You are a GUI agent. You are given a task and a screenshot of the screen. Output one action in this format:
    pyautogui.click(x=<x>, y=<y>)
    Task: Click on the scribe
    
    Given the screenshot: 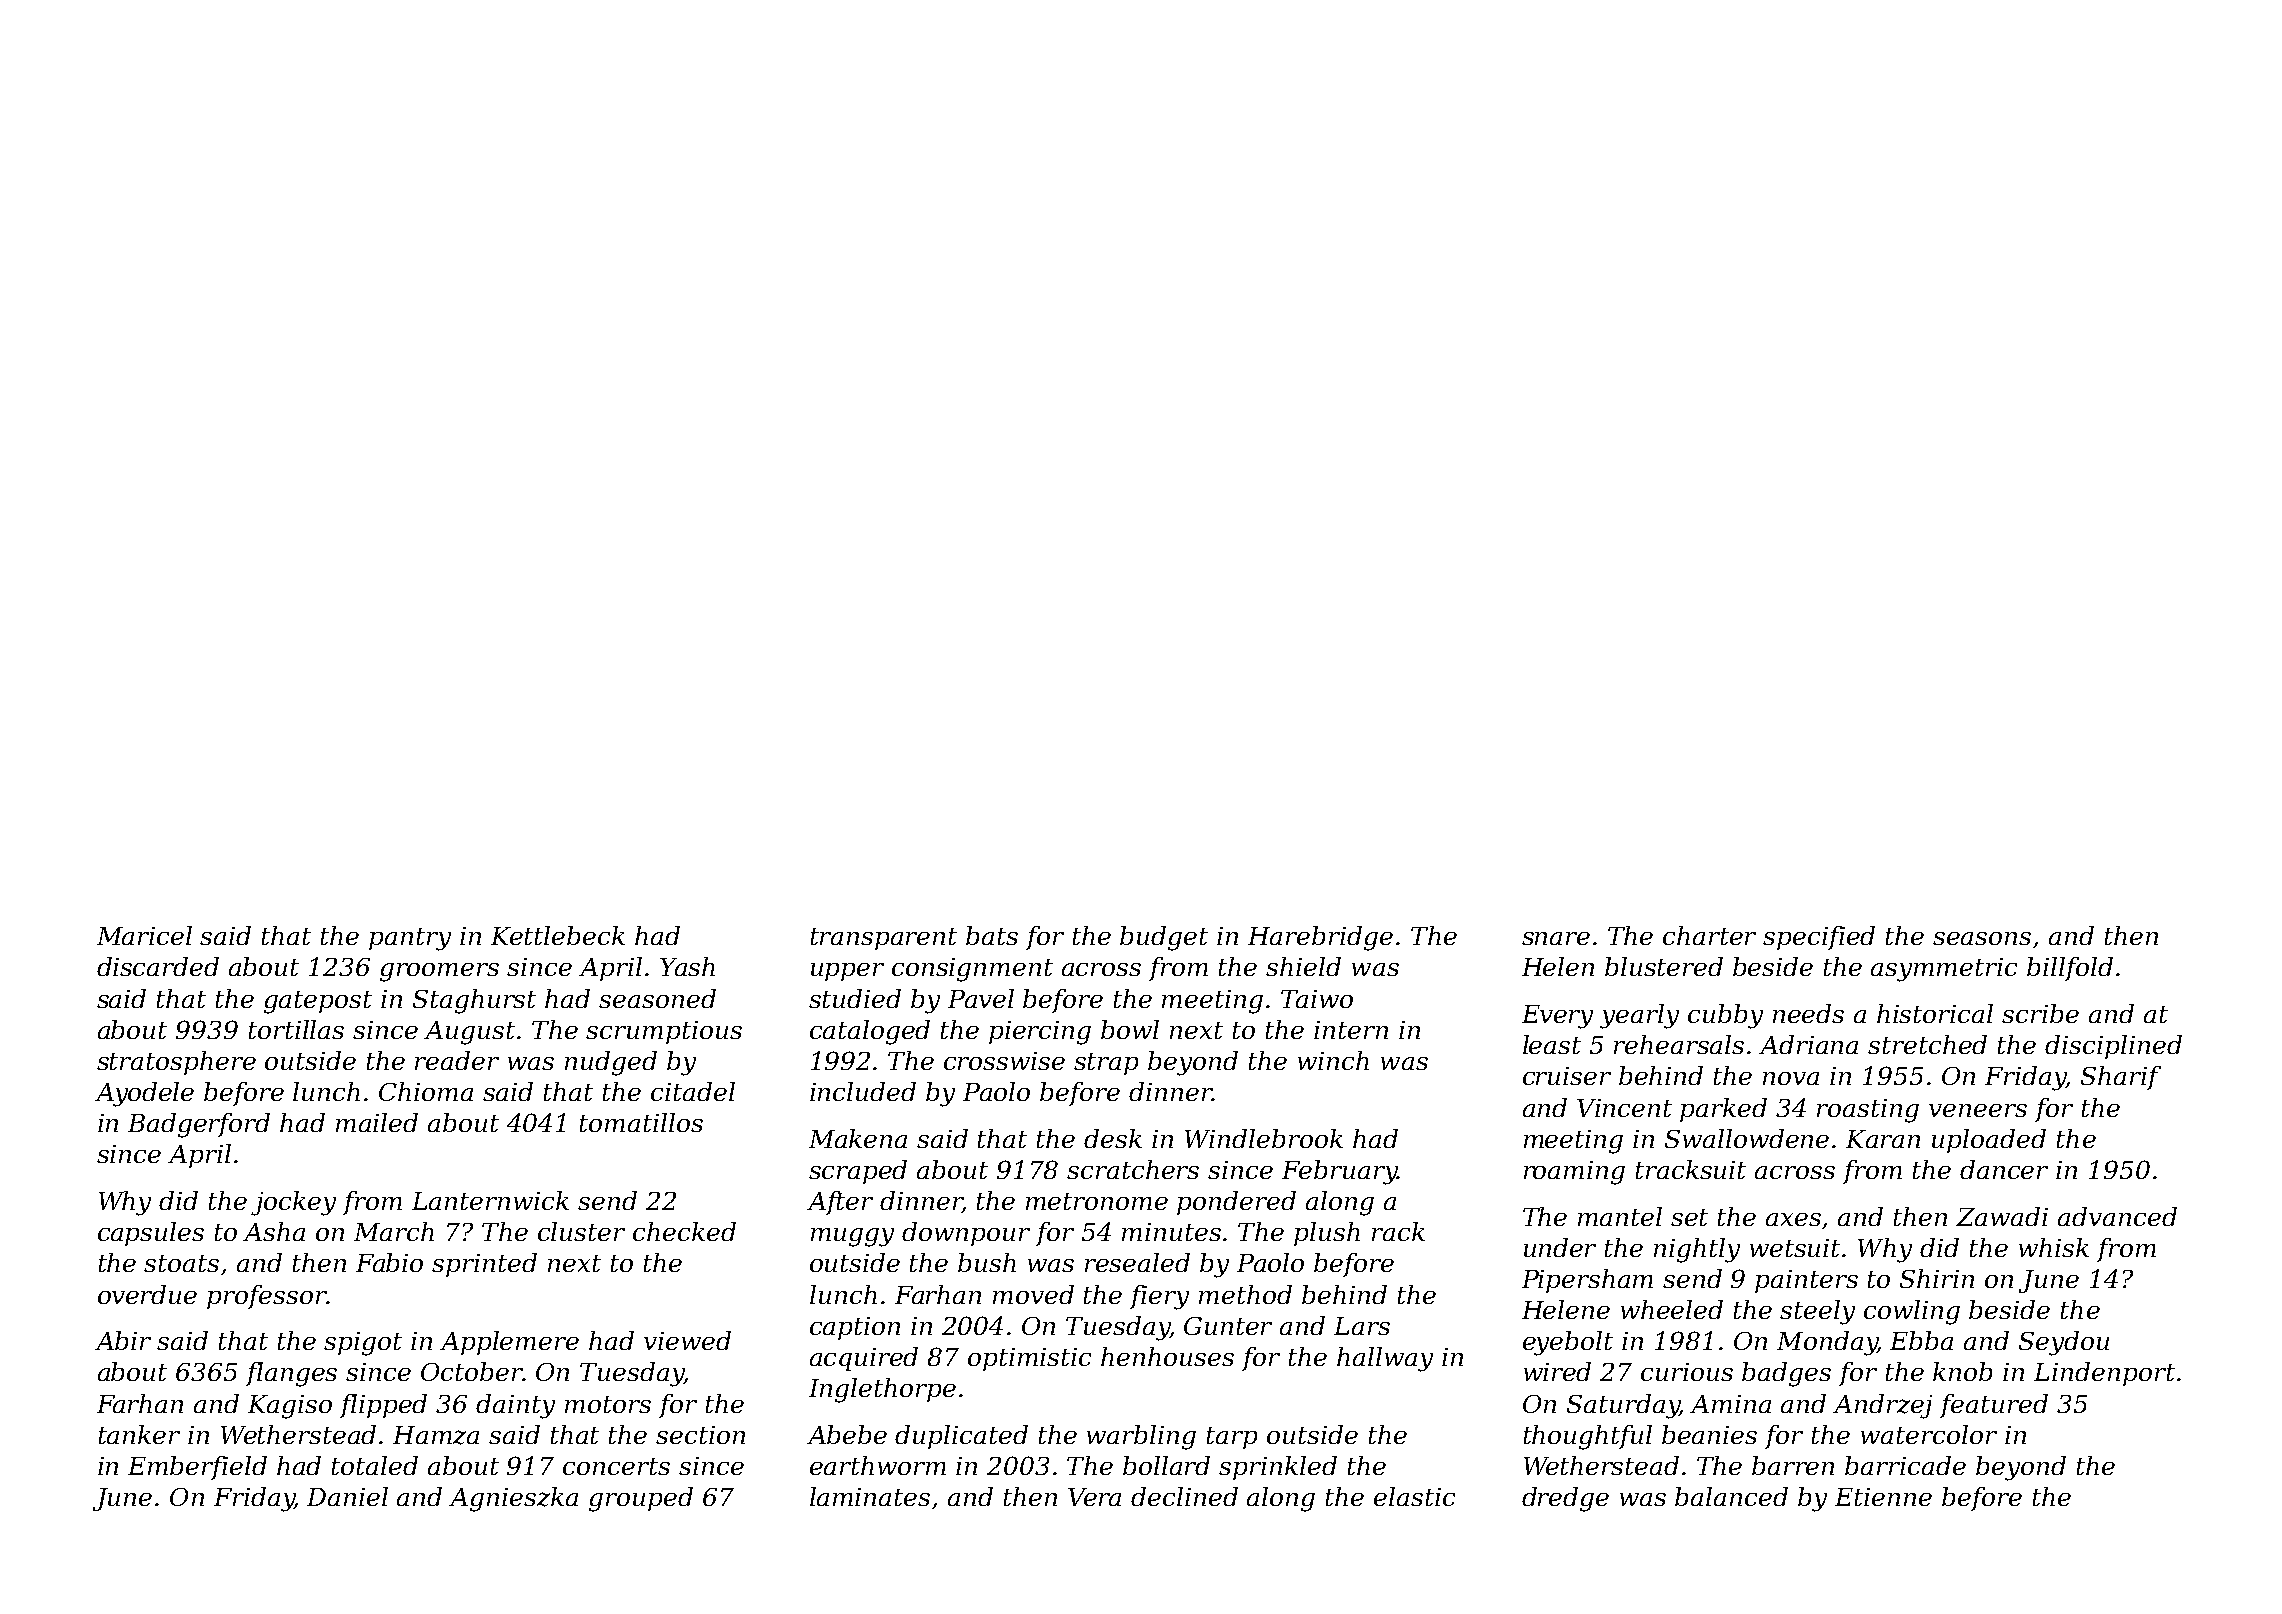 What is the action you would take?
    pyautogui.click(x=2040, y=1013)
